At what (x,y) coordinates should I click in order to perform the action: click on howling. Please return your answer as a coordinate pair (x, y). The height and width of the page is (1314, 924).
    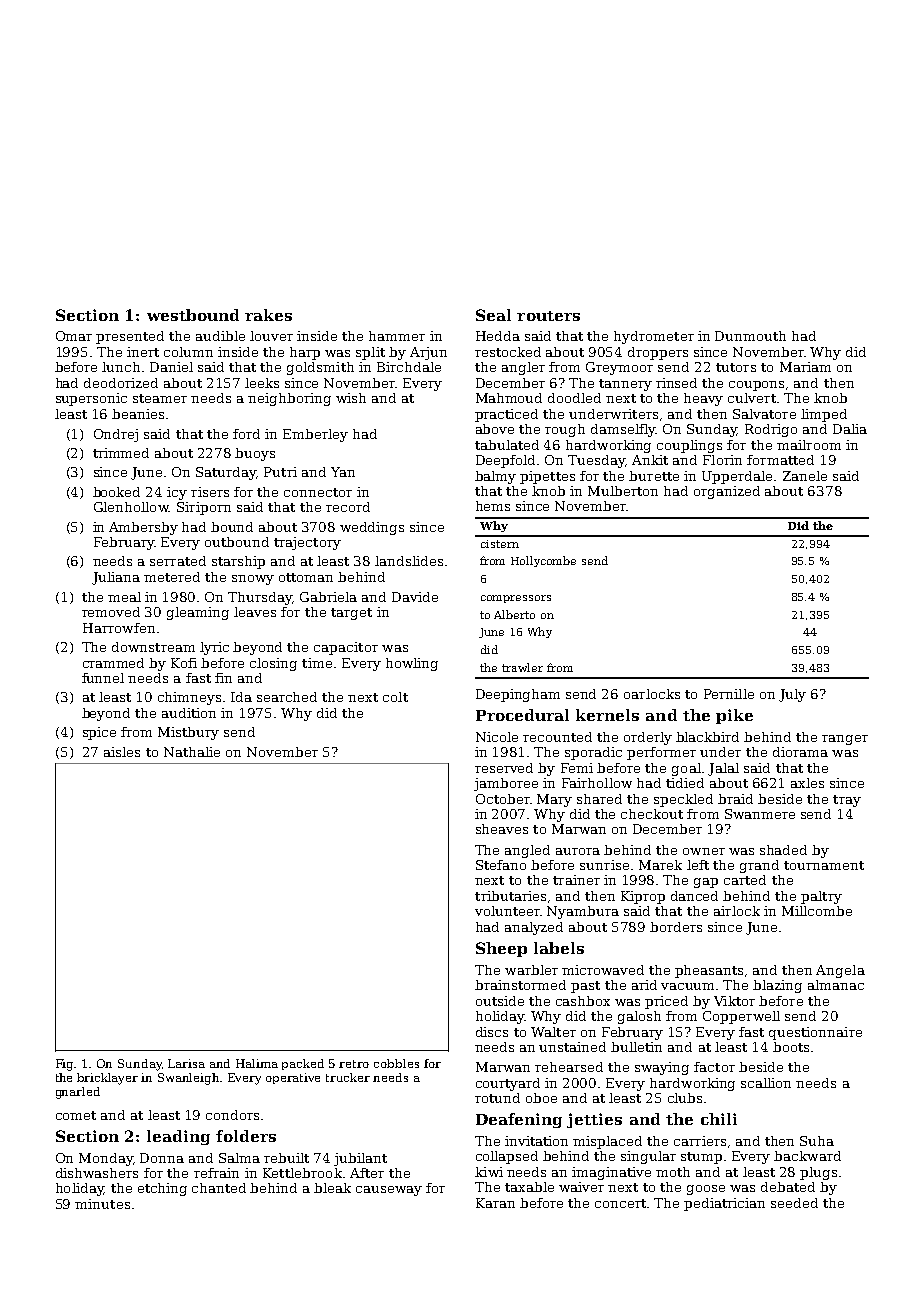
    Looking at the image, I should click on (412, 664).
